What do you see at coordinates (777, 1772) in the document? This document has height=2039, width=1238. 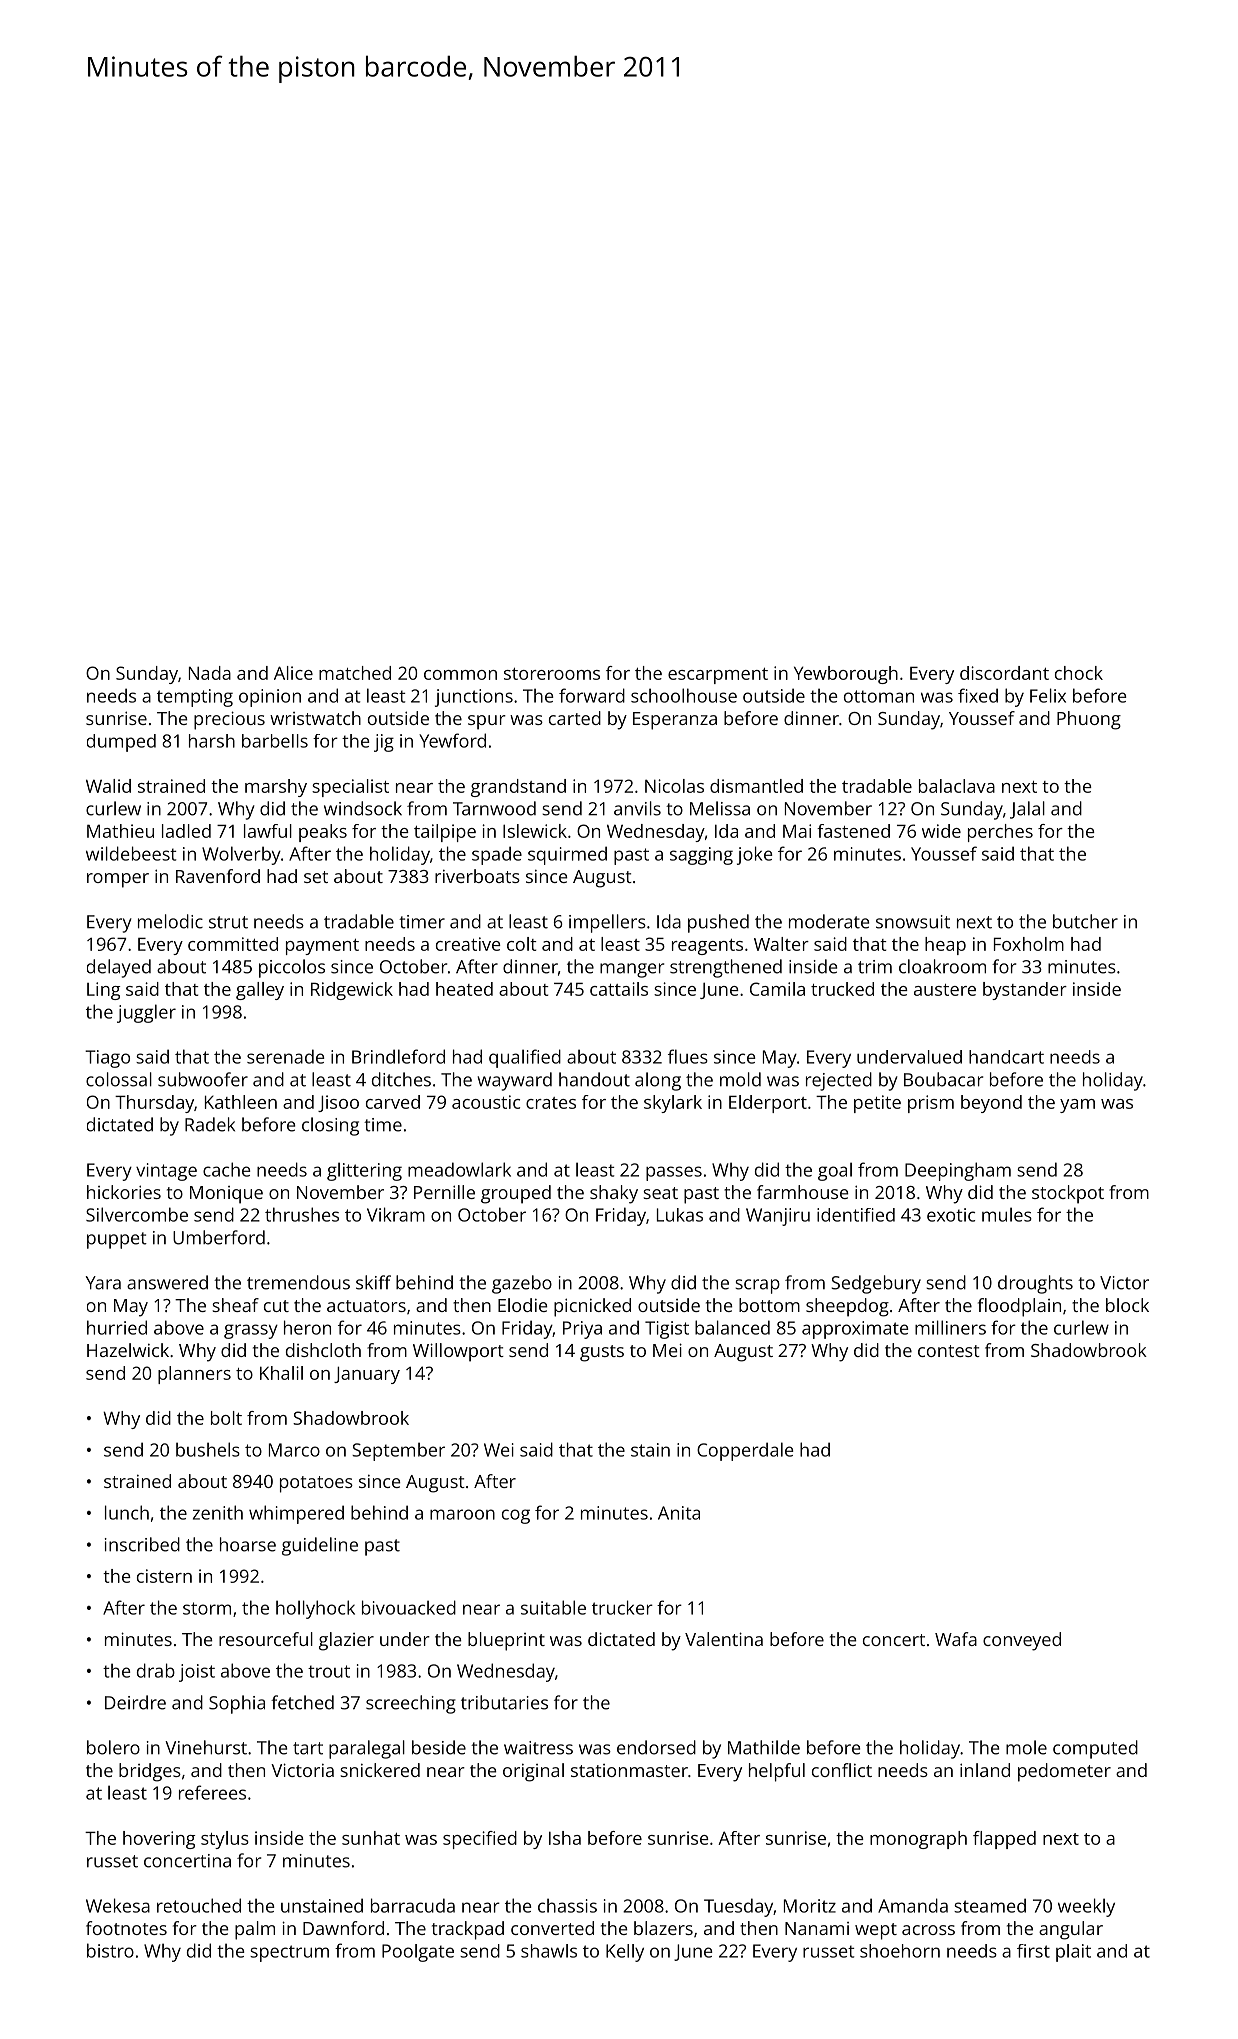 I see `helpful` at bounding box center [777, 1772].
